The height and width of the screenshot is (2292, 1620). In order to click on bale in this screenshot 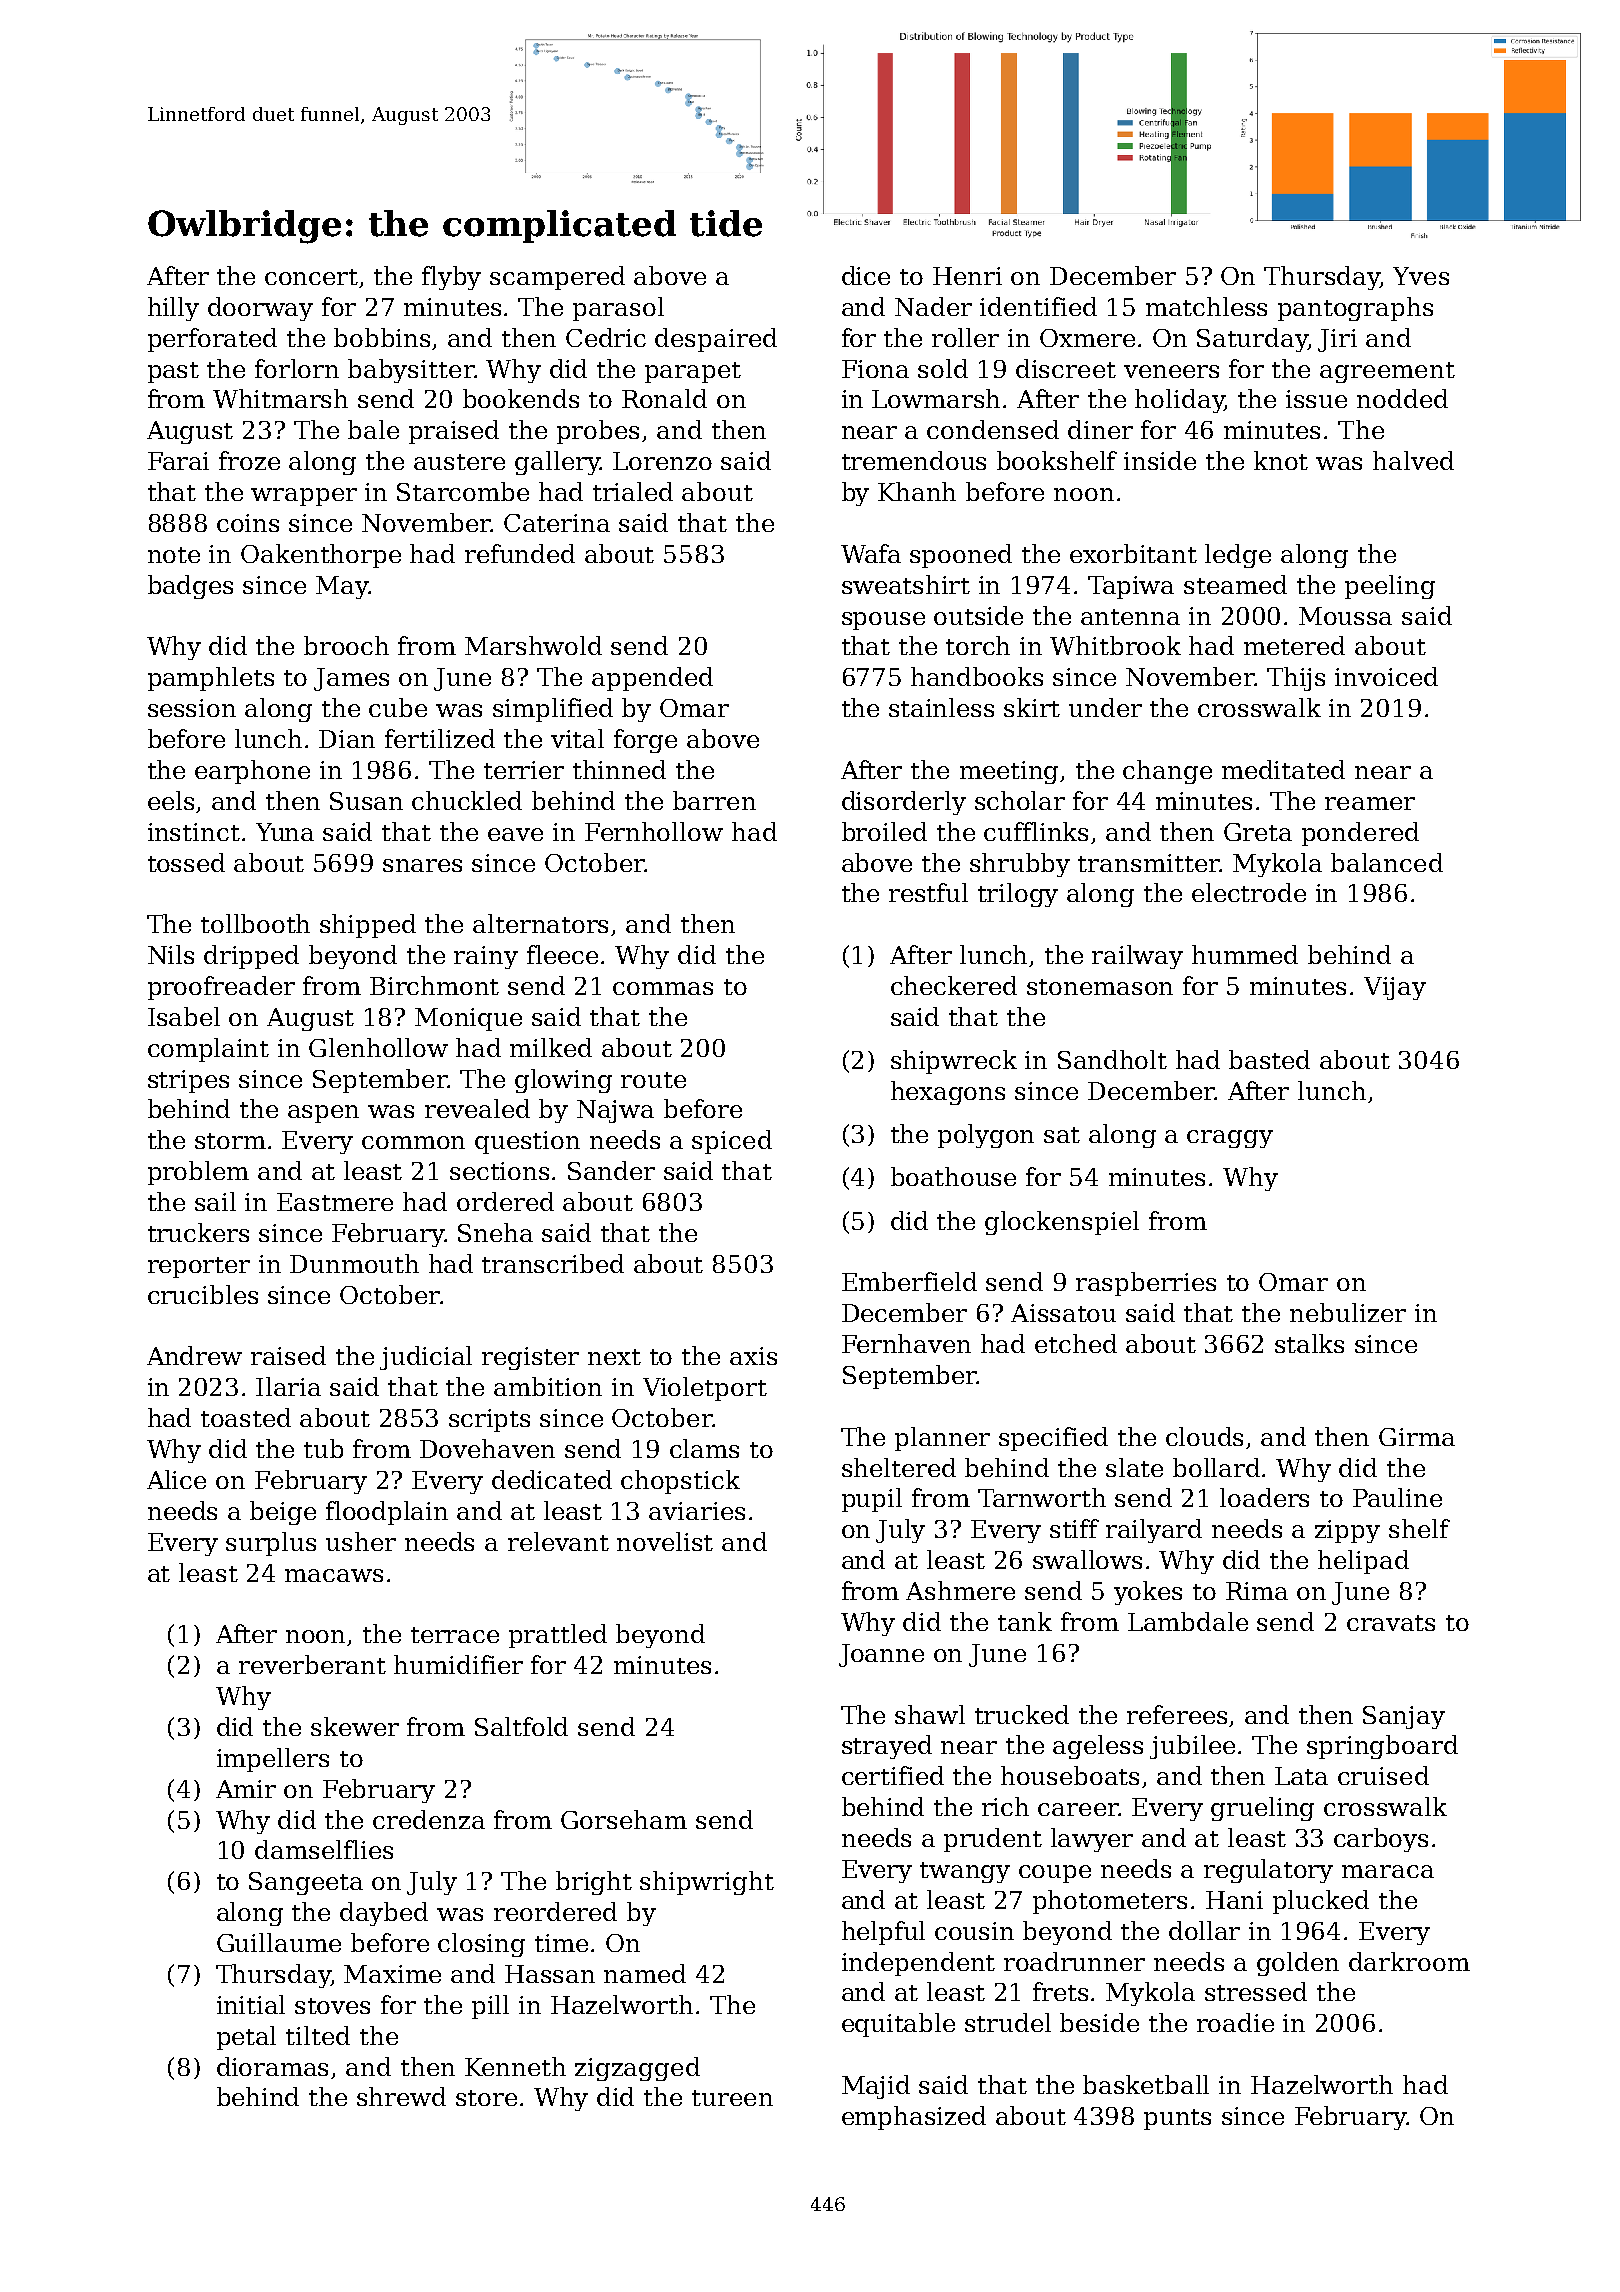, I will do `click(373, 429)`.
